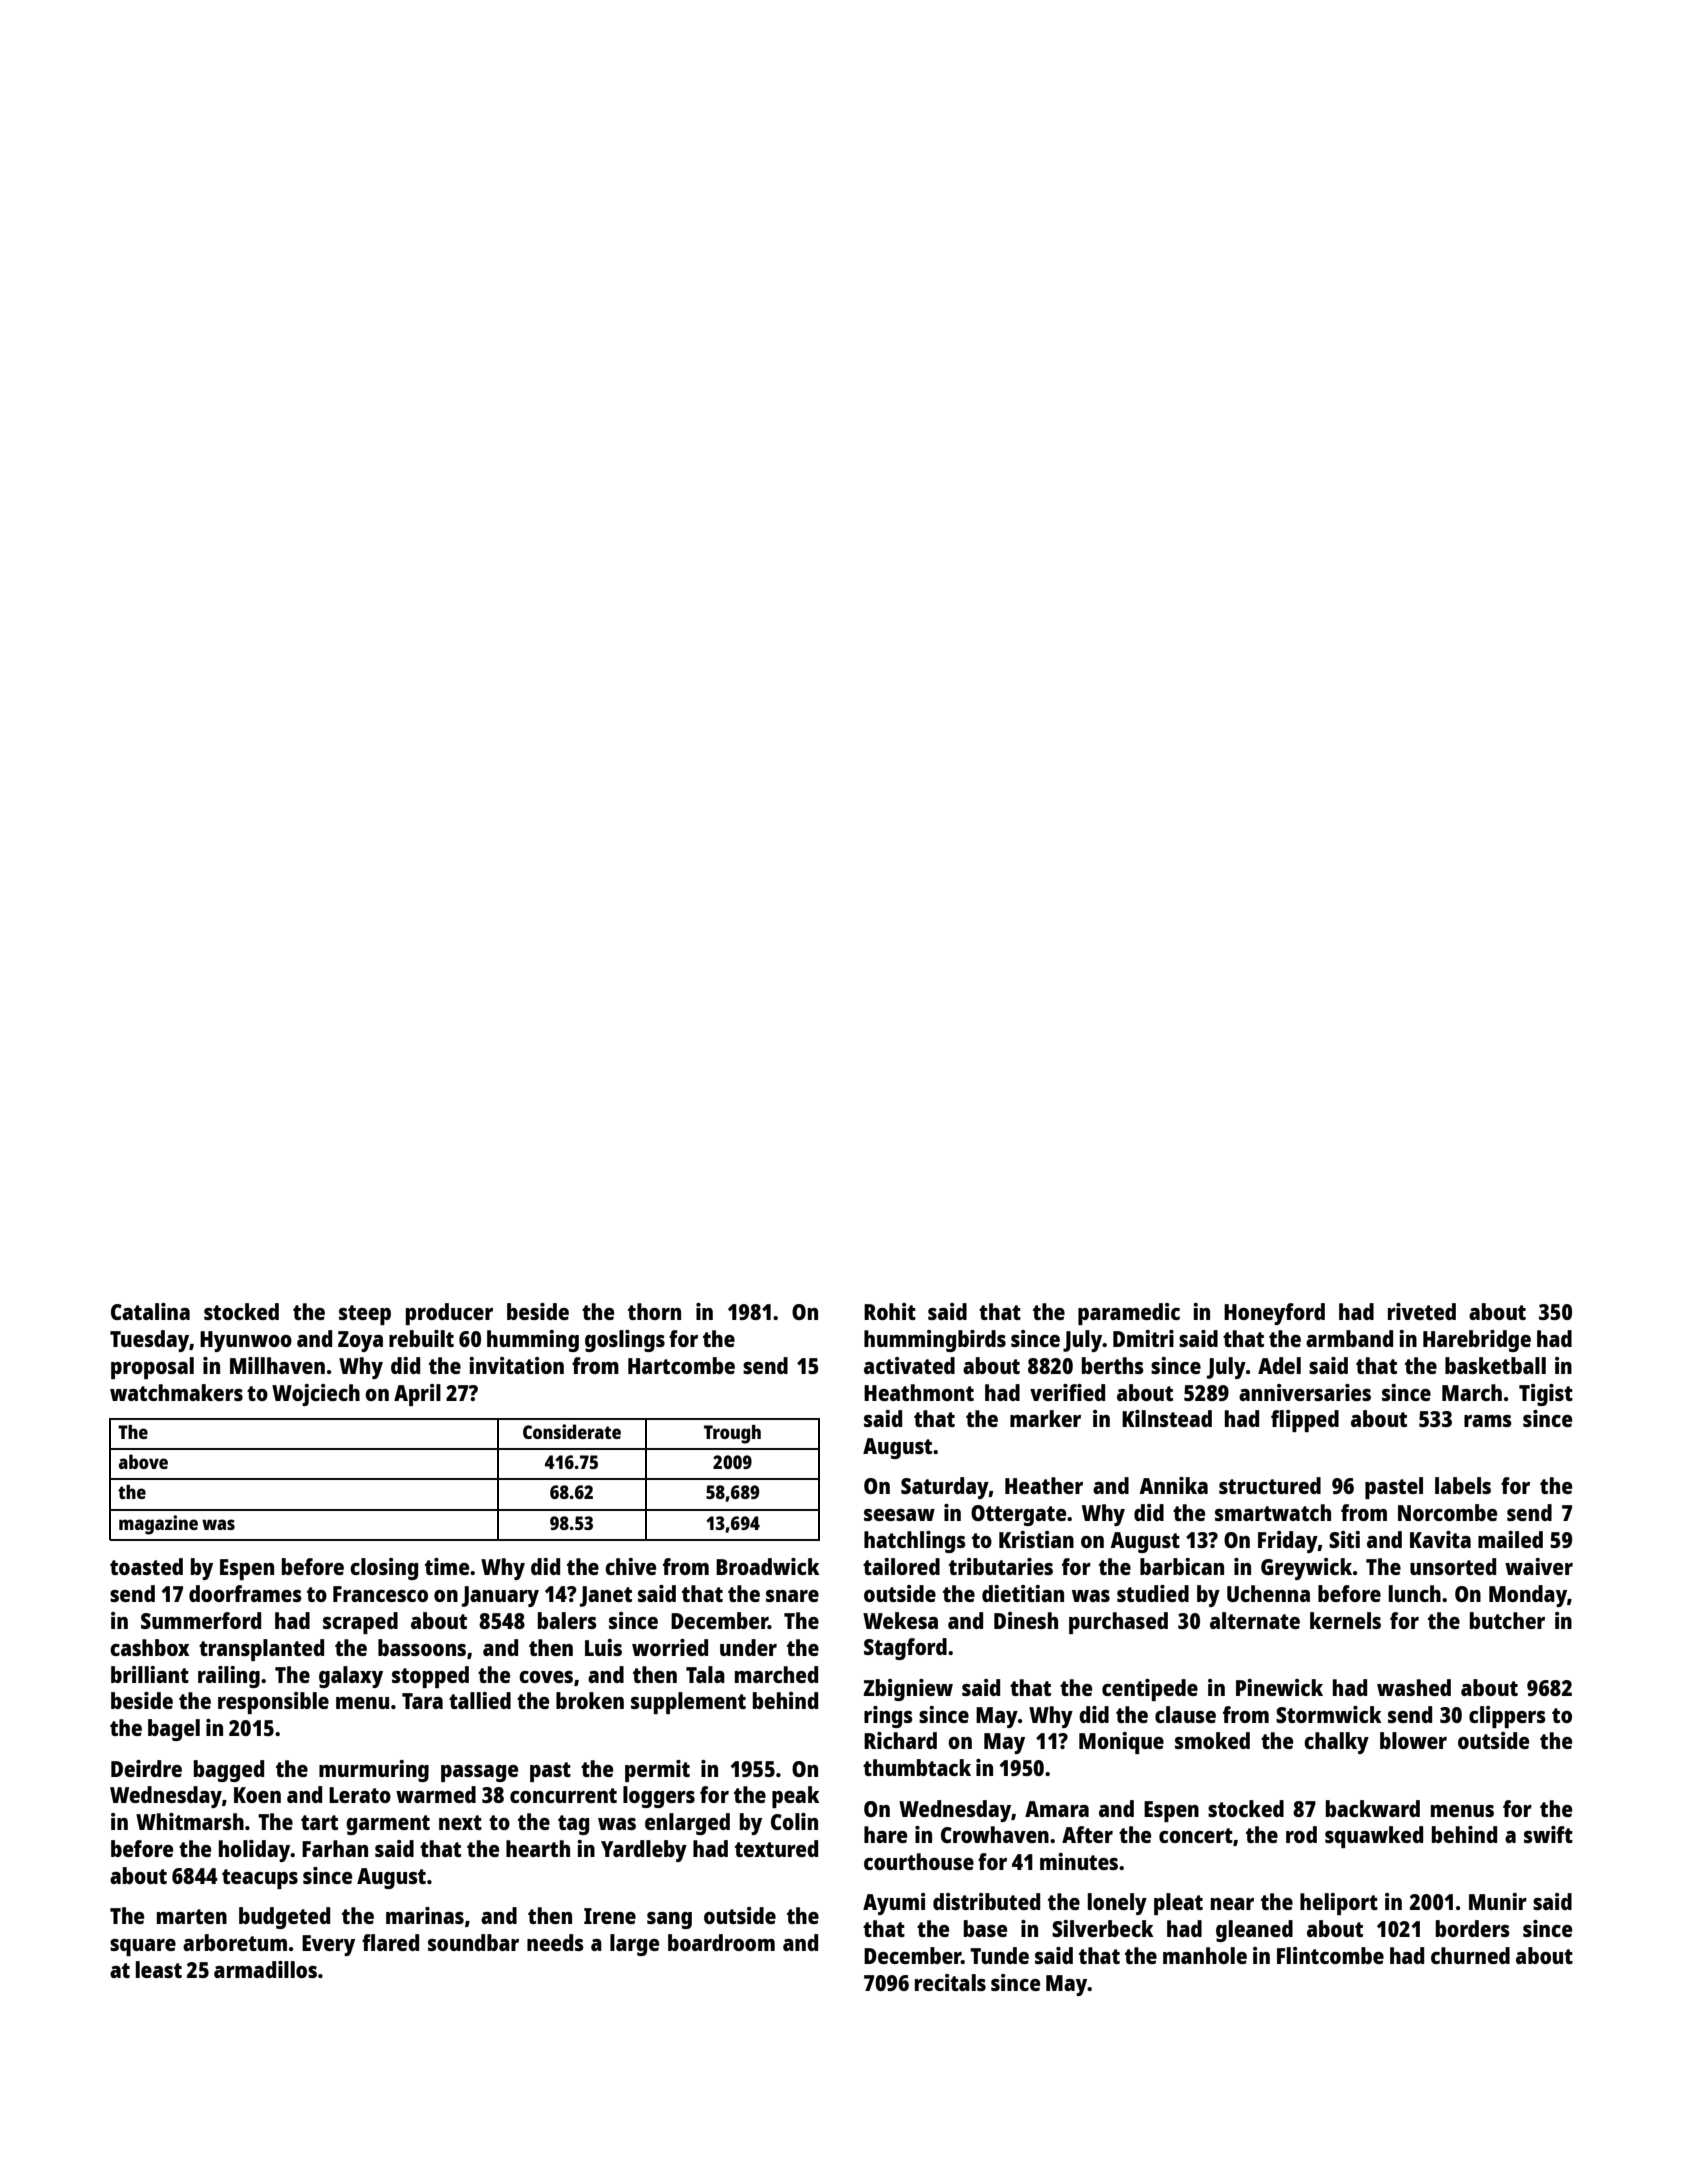  I want to click on rams, so click(1488, 1421).
